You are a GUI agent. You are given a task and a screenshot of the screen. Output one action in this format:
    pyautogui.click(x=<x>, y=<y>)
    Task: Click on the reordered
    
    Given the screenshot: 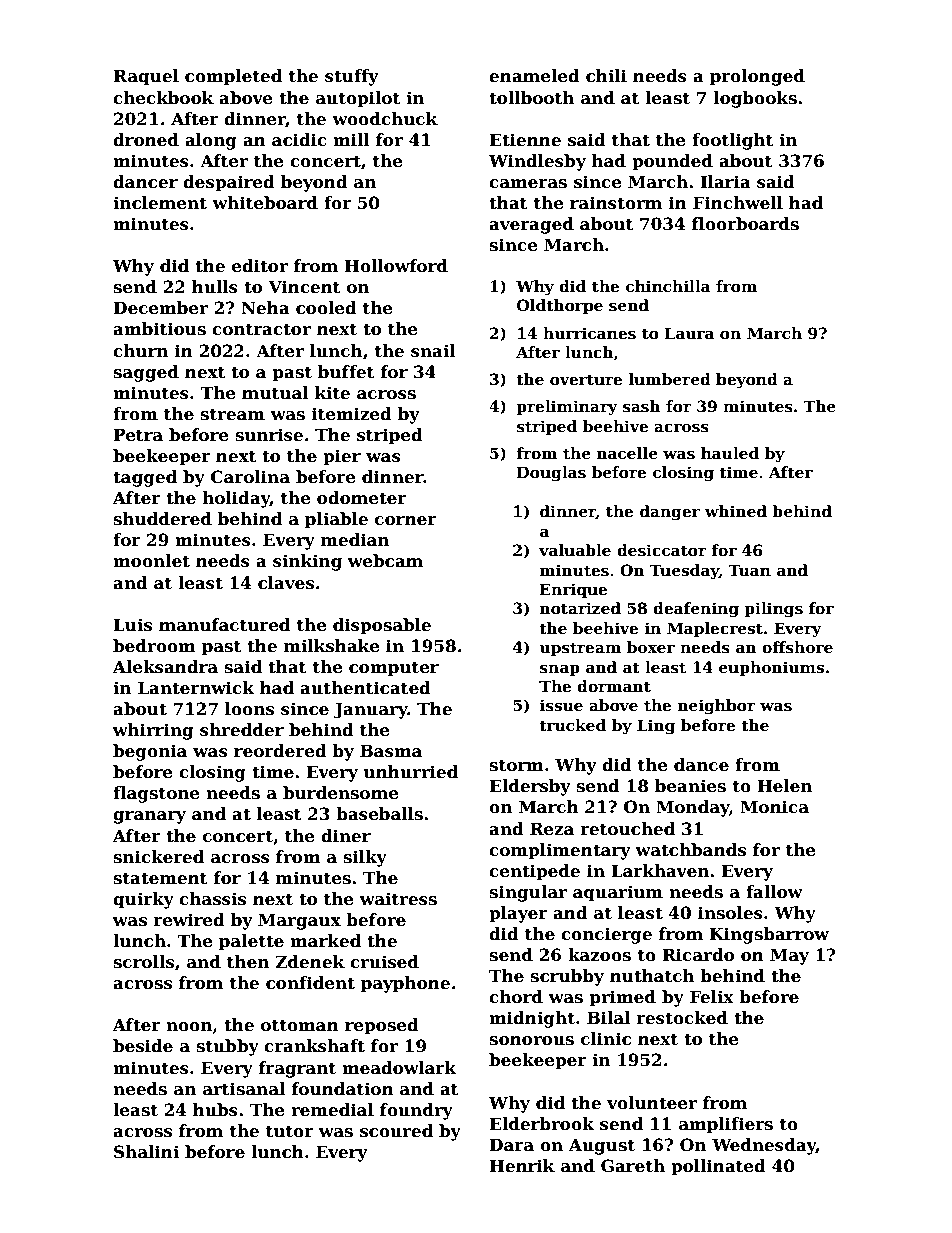 What is the action you would take?
    pyautogui.click(x=280, y=751)
